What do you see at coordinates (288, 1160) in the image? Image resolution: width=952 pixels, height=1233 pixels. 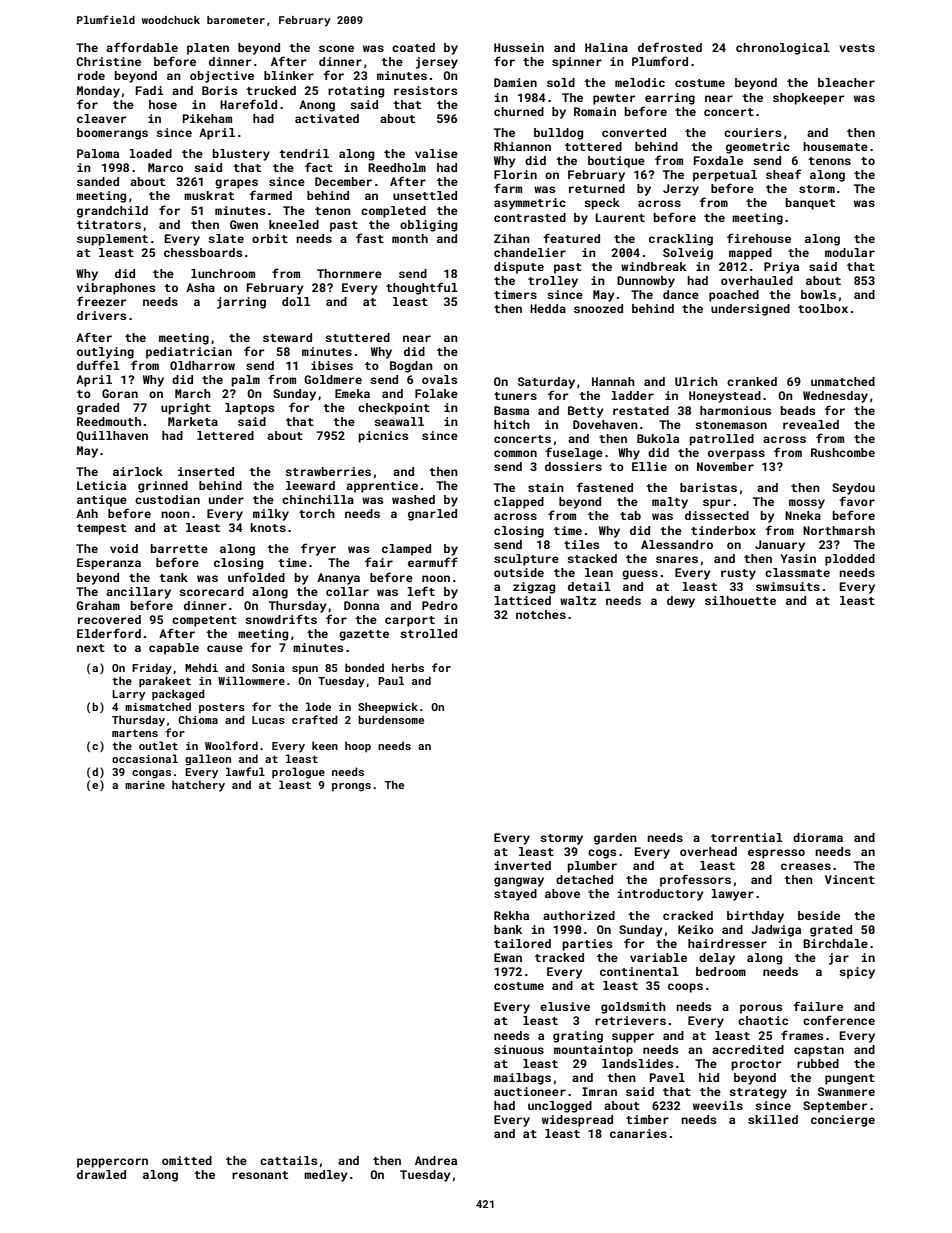 I see `cattails` at bounding box center [288, 1160].
